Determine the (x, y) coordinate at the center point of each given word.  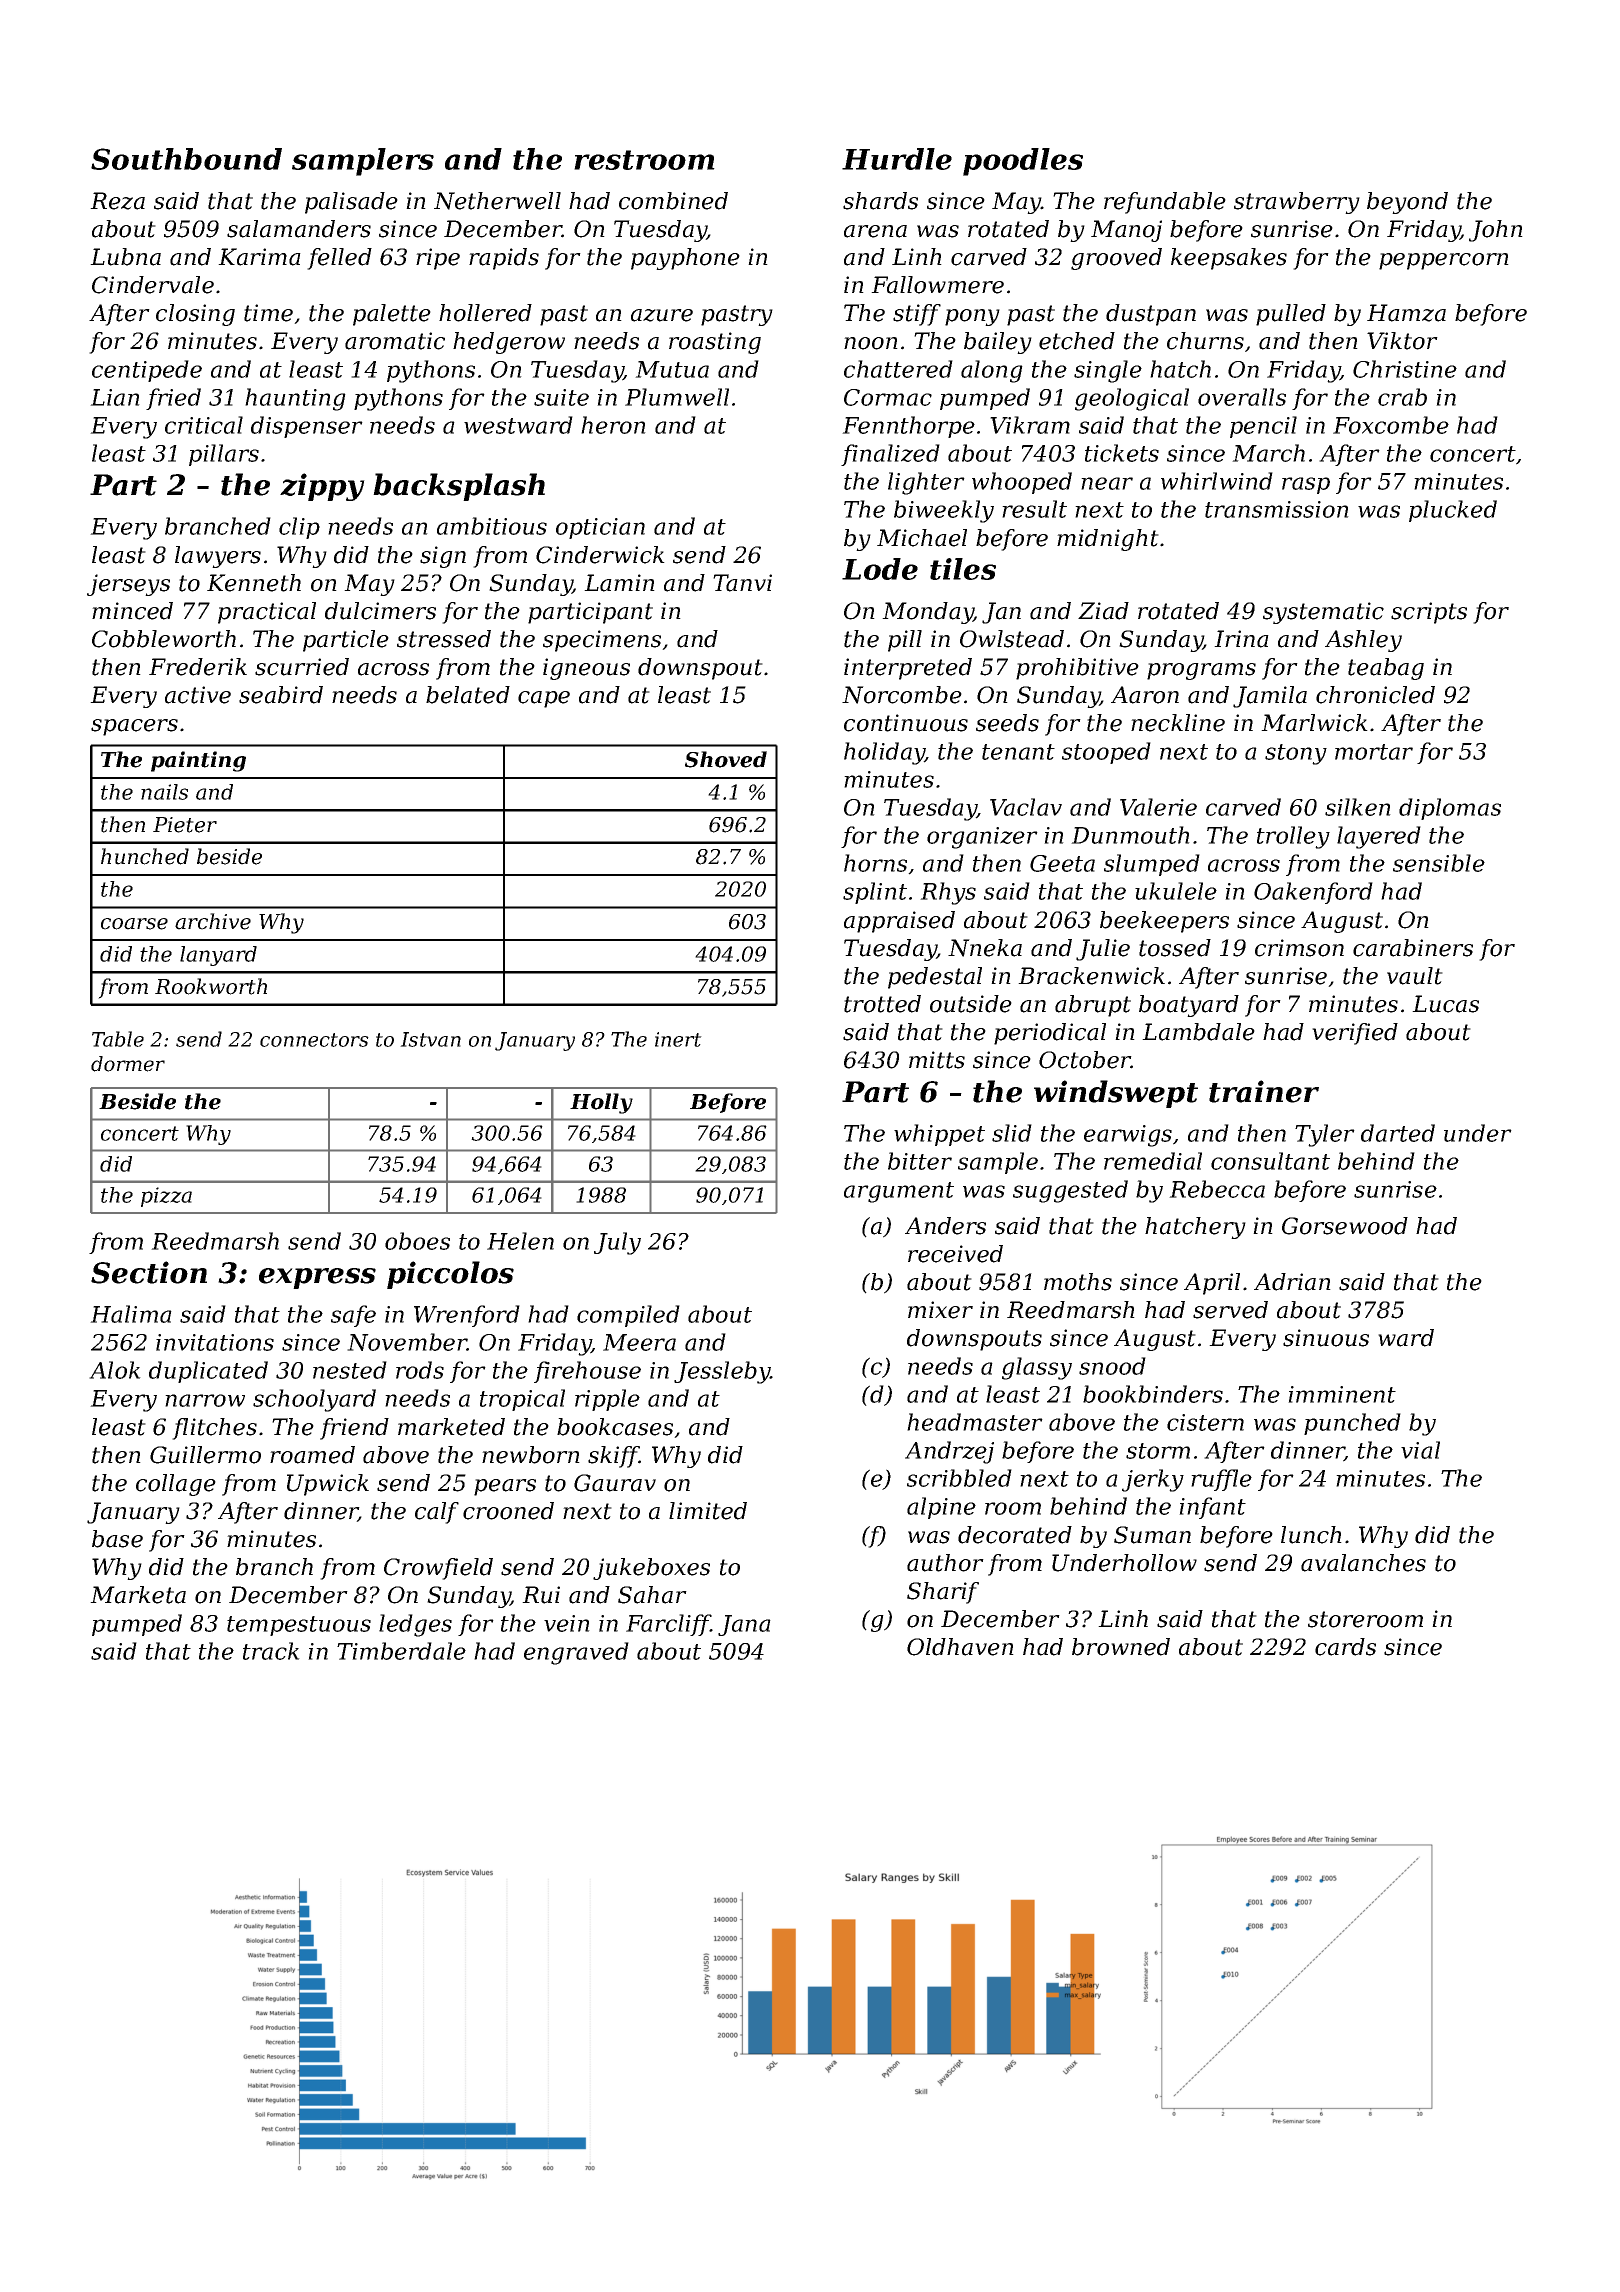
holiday (884, 753)
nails (164, 792)
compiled (628, 1316)
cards (1345, 1647)
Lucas (1445, 1004)
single (1108, 371)
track (271, 1651)
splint (875, 893)
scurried (302, 667)
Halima (131, 1314)
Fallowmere (937, 285)
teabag (1386, 669)
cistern (1205, 1422)
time (268, 313)
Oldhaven (960, 1647)
